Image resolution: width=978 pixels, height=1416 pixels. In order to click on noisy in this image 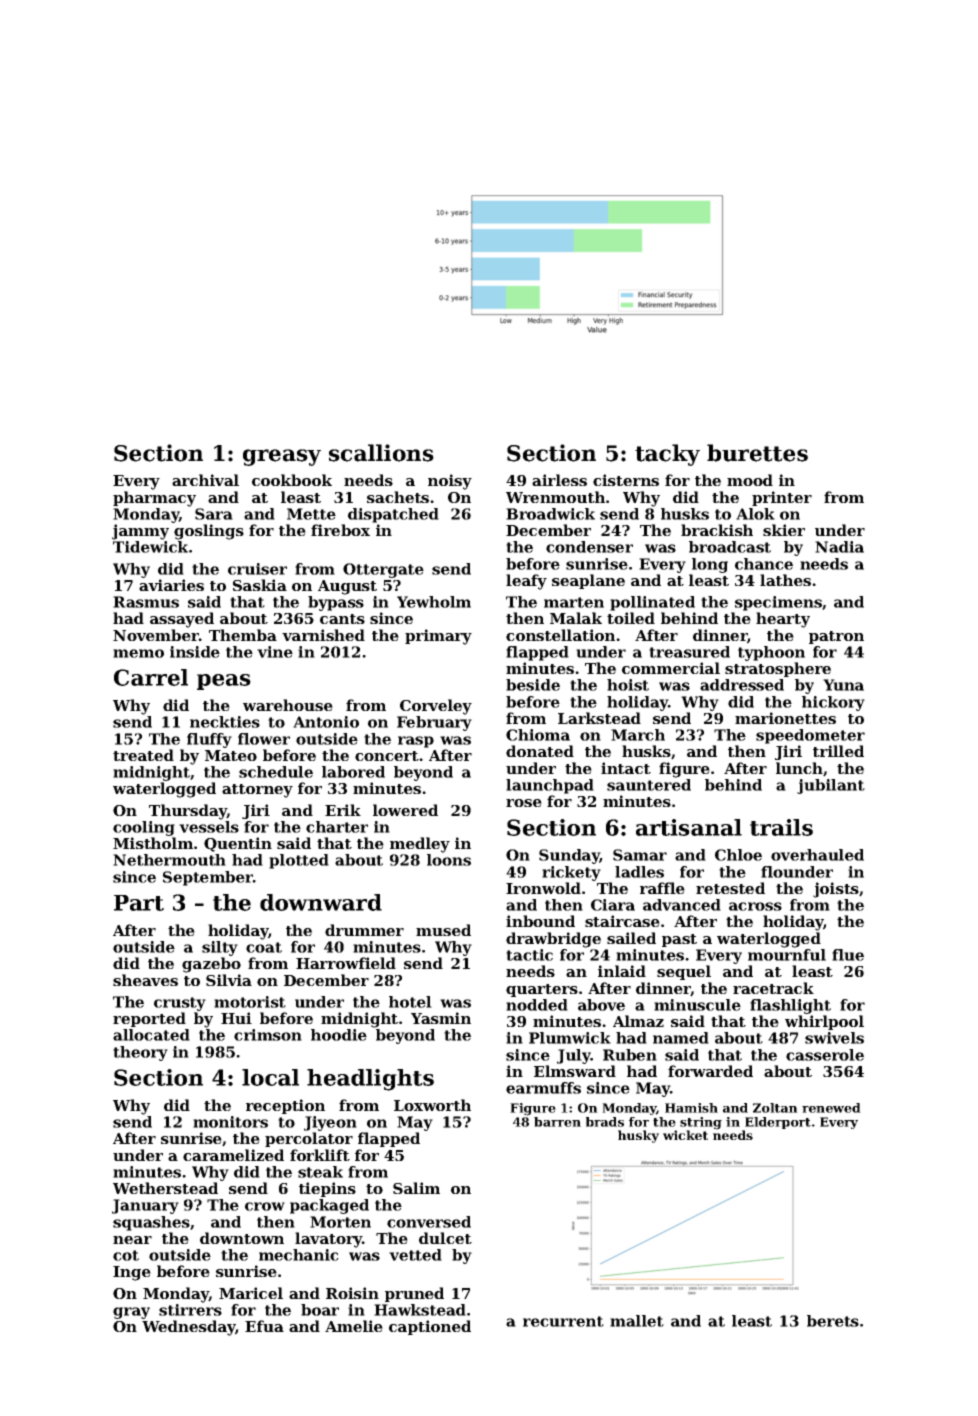, I will do `click(450, 482)`.
